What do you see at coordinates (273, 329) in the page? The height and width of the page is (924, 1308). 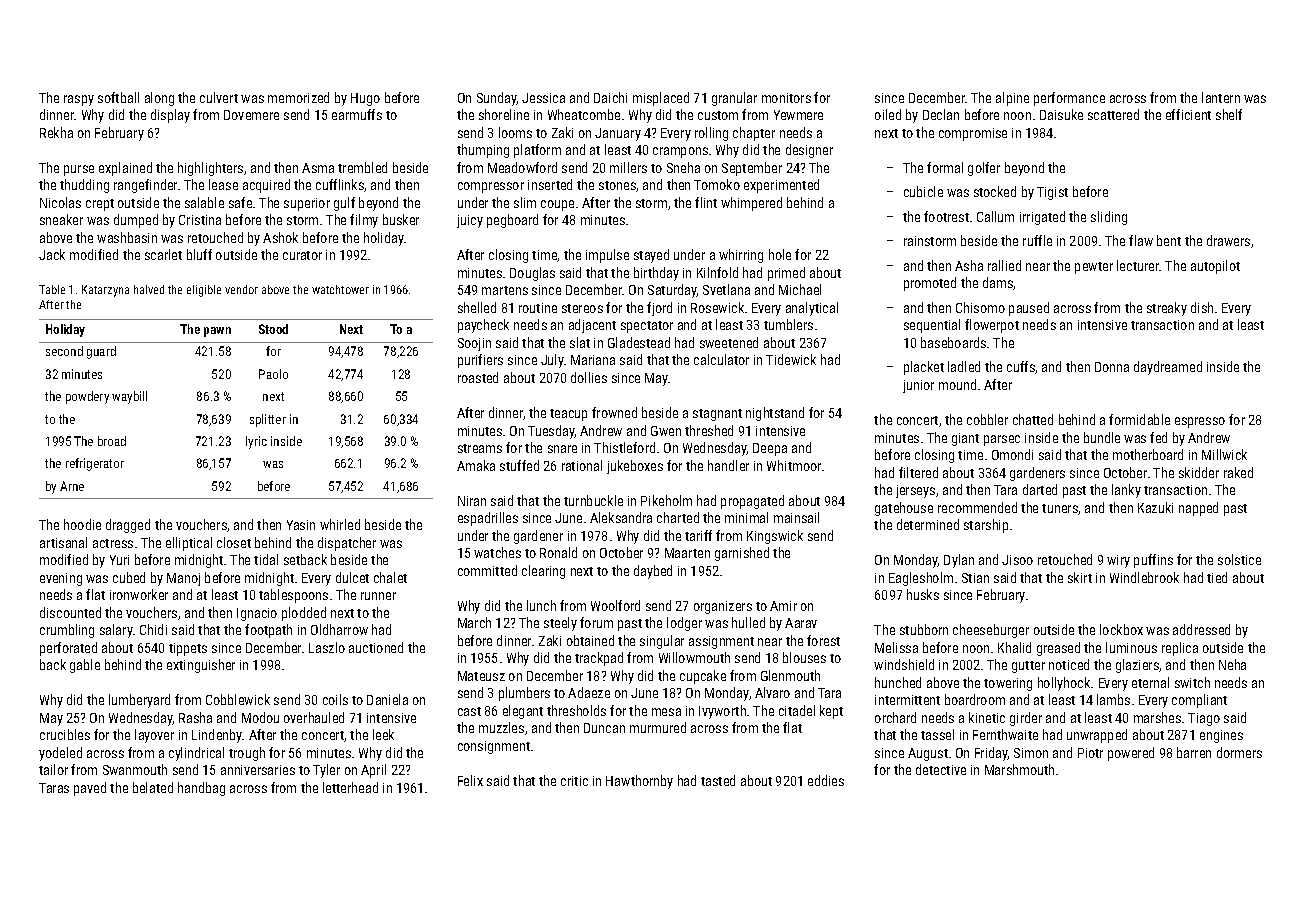 I see `Stood` at bounding box center [273, 329].
